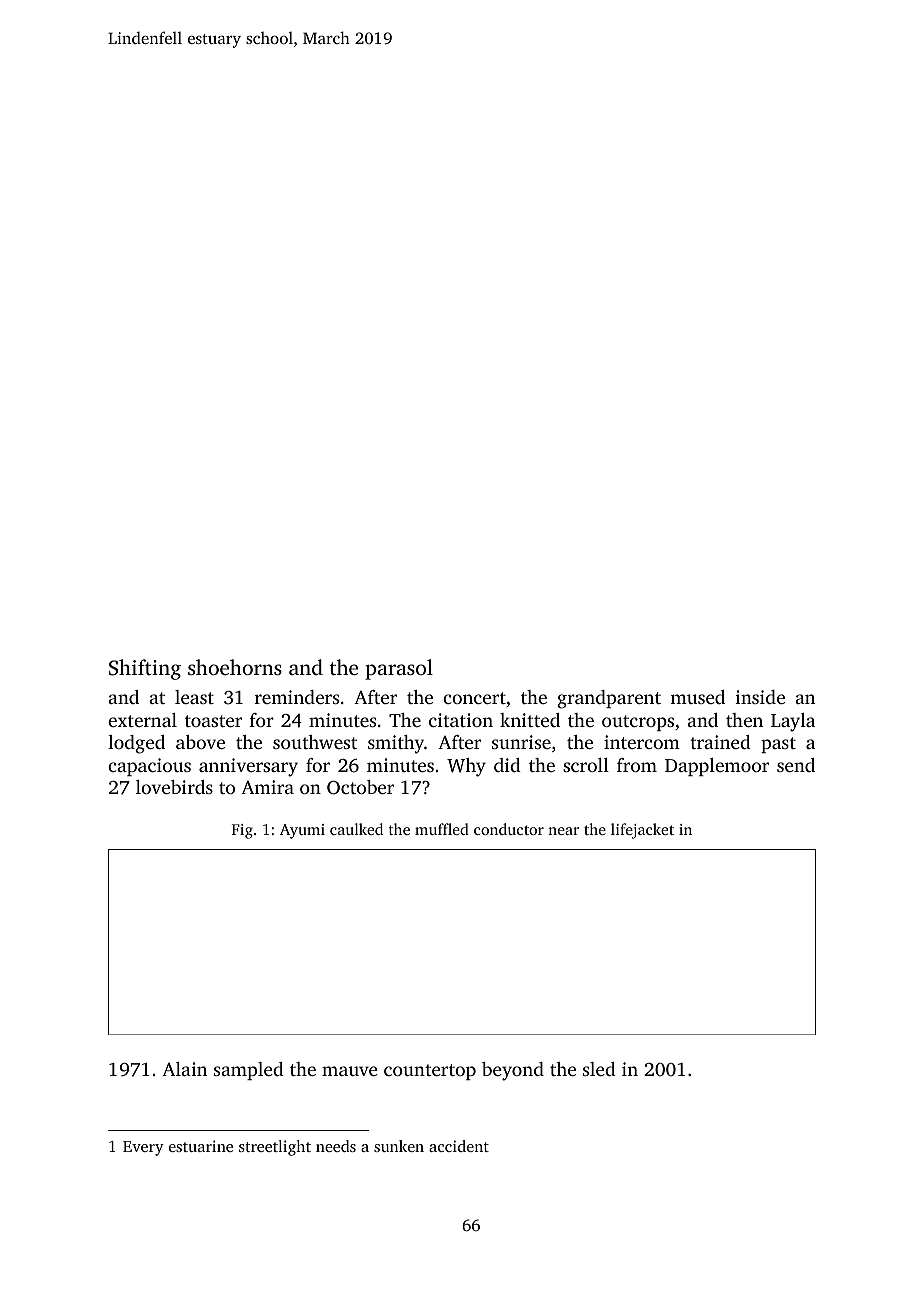 This screenshot has height=1311, width=924. I want to click on sled, so click(599, 1069).
